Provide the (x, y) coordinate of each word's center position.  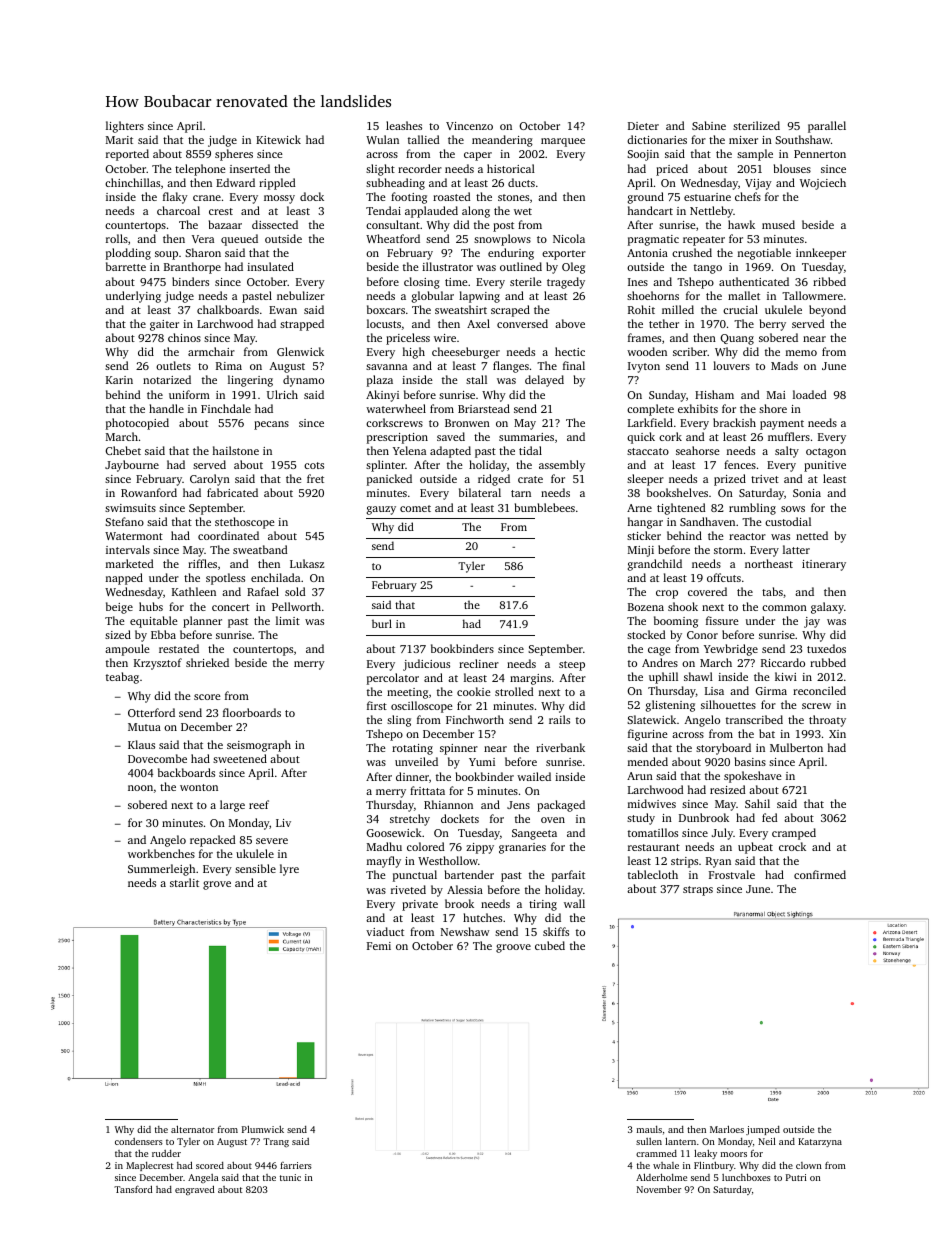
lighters (125, 127)
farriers (296, 1165)
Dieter (643, 126)
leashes (404, 125)
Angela (203, 1178)
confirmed (820, 874)
